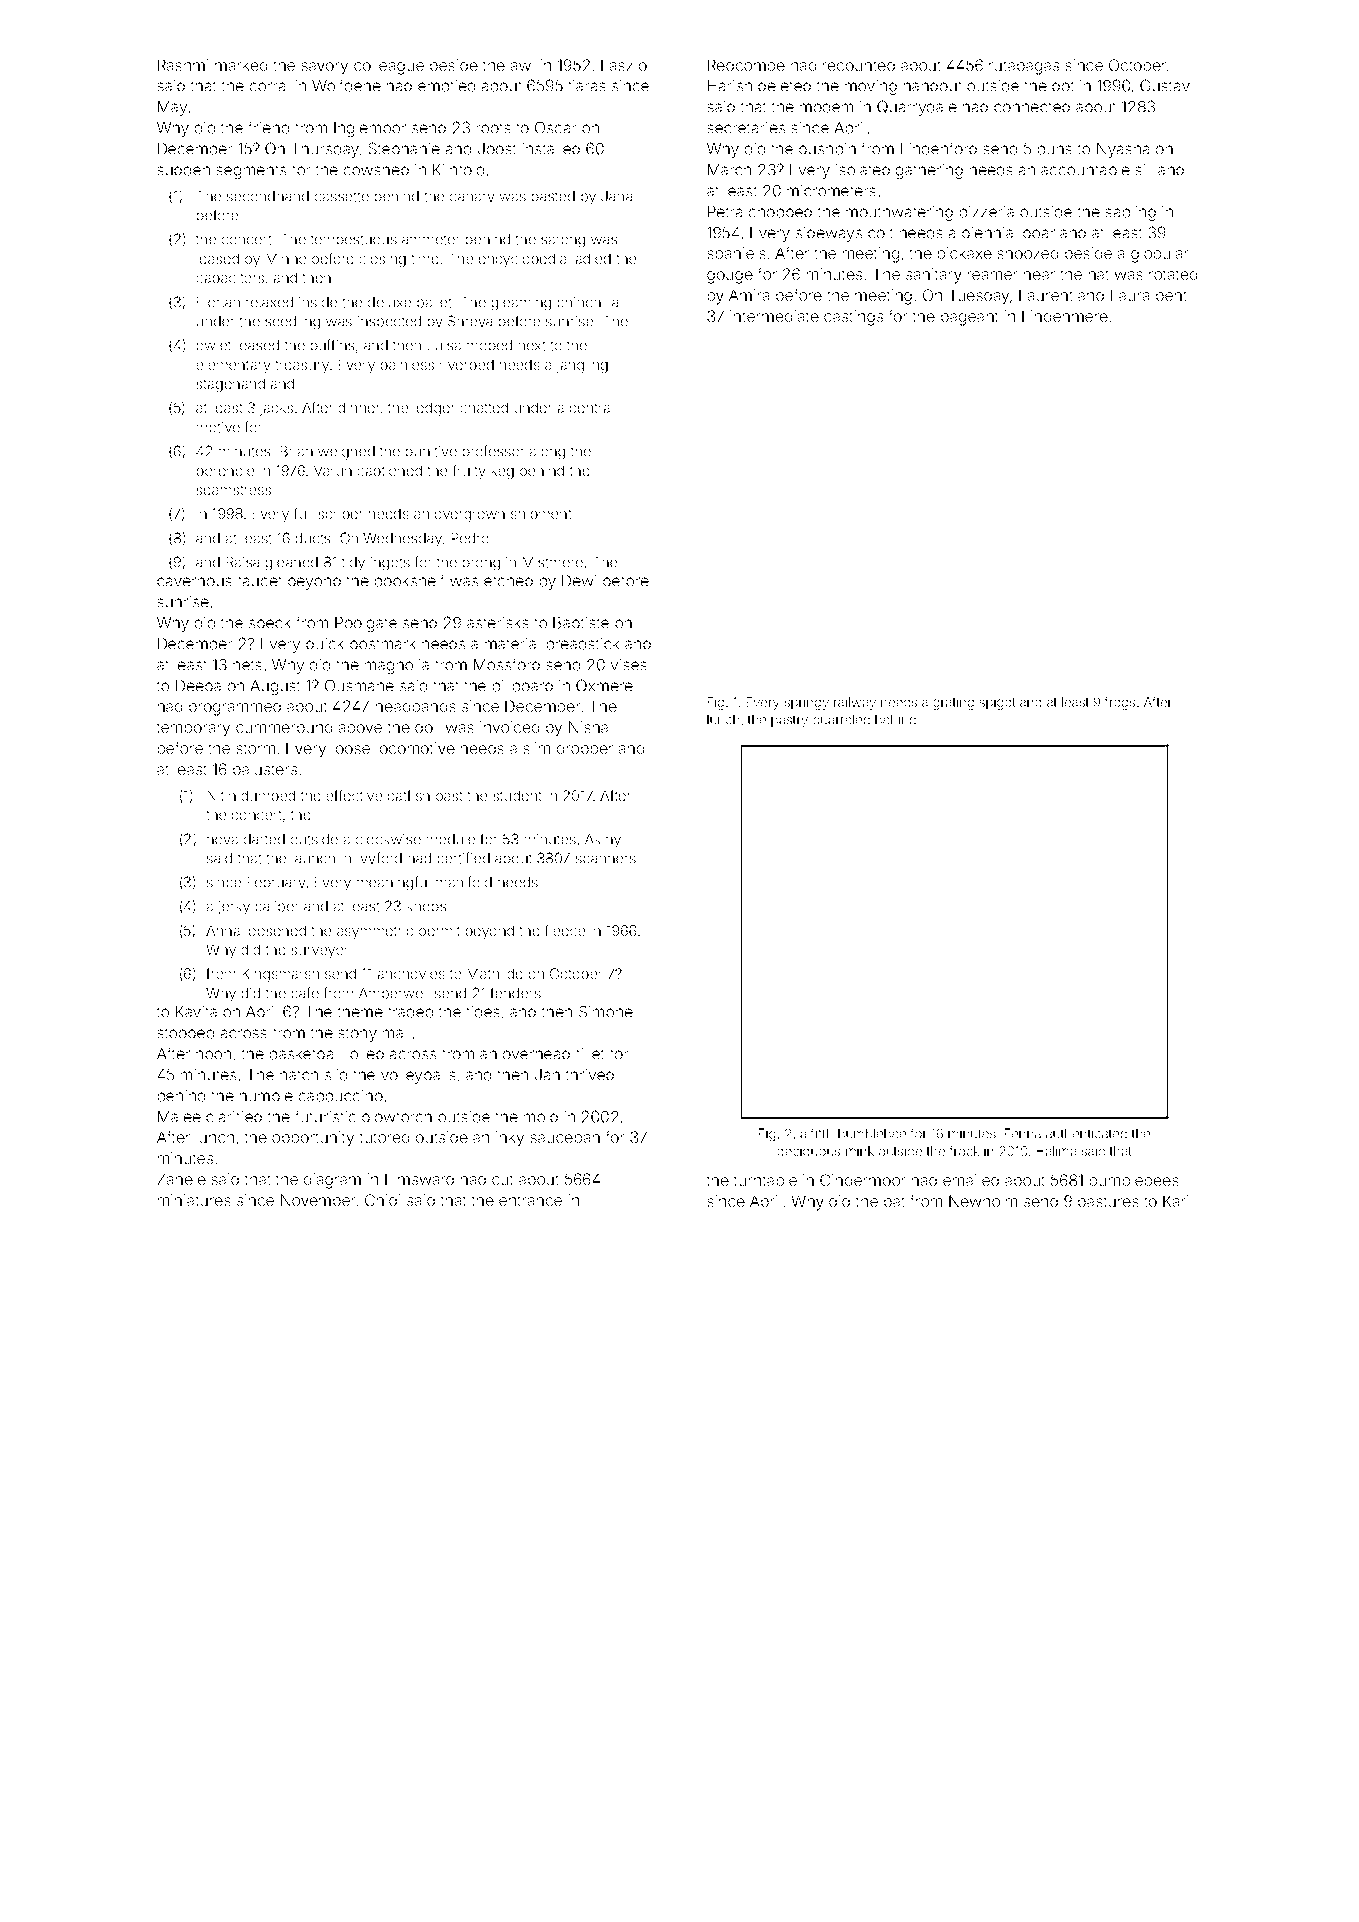  What do you see at coordinates (522, 65) in the page?
I see `awl` at bounding box center [522, 65].
